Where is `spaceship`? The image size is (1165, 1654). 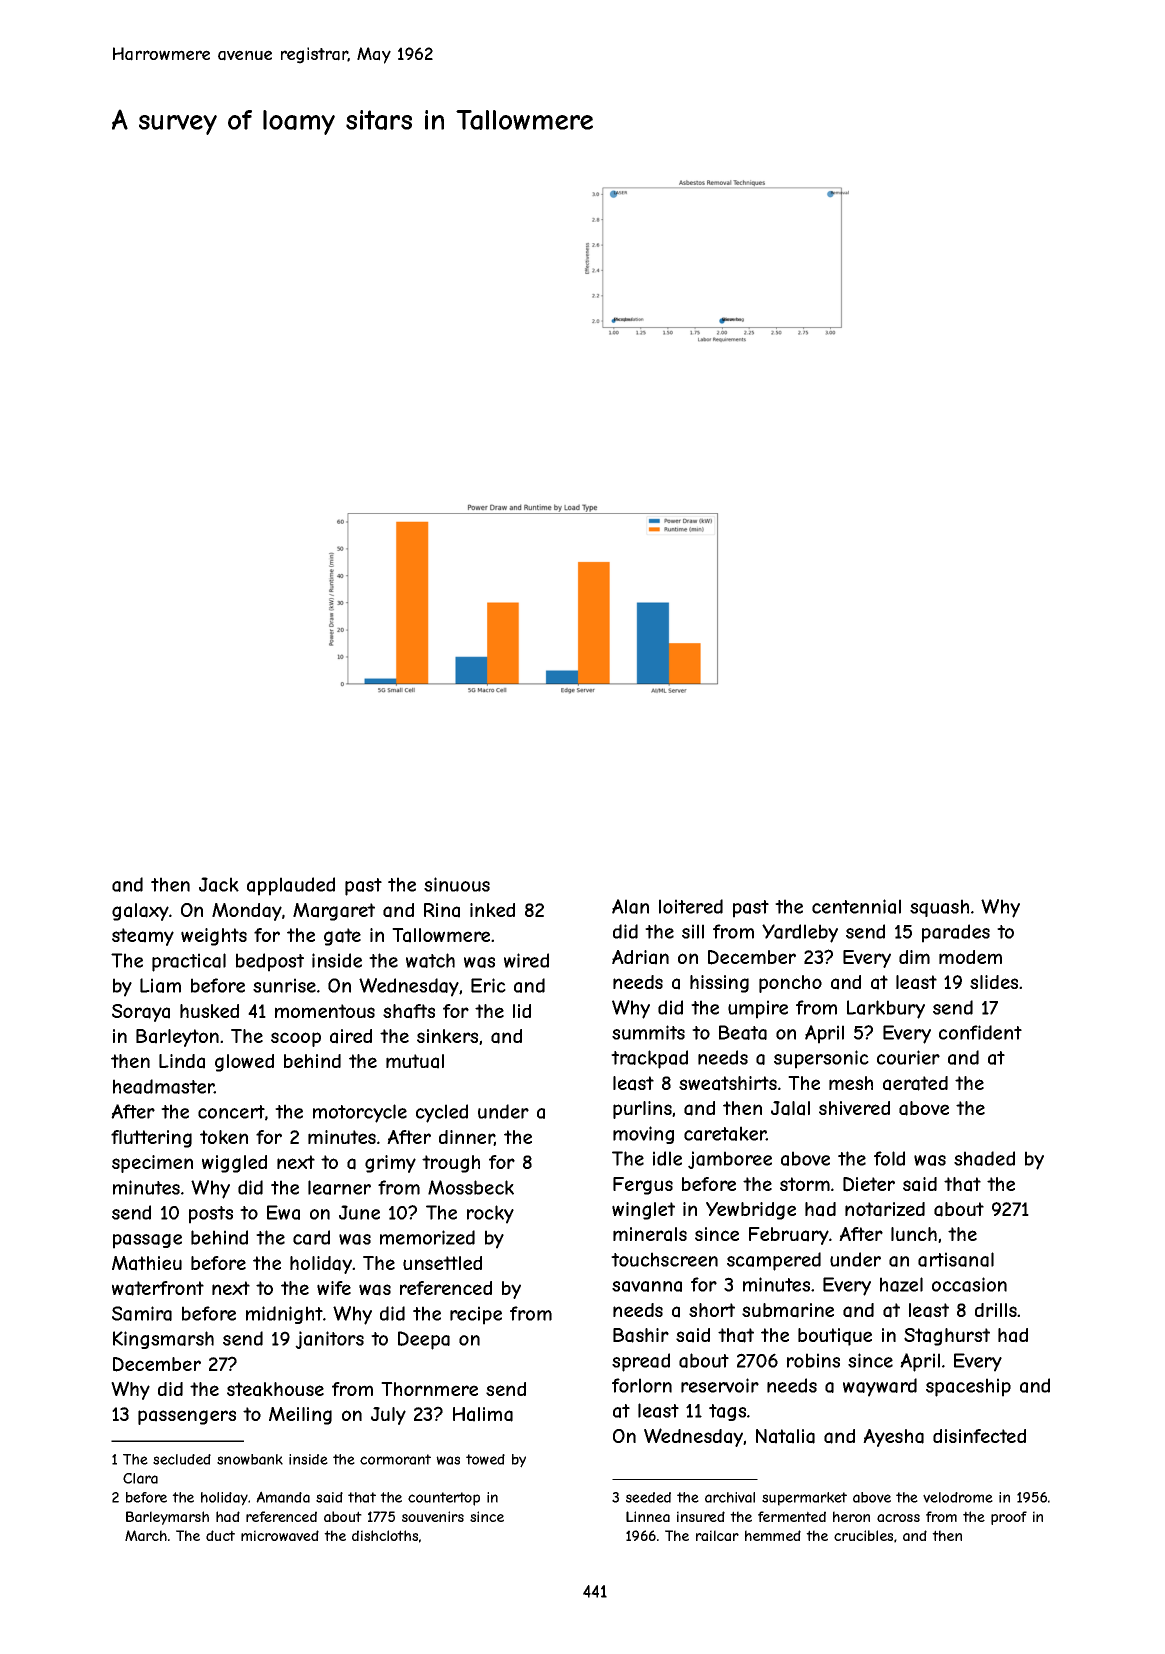 spaceship is located at coordinates (968, 1387).
